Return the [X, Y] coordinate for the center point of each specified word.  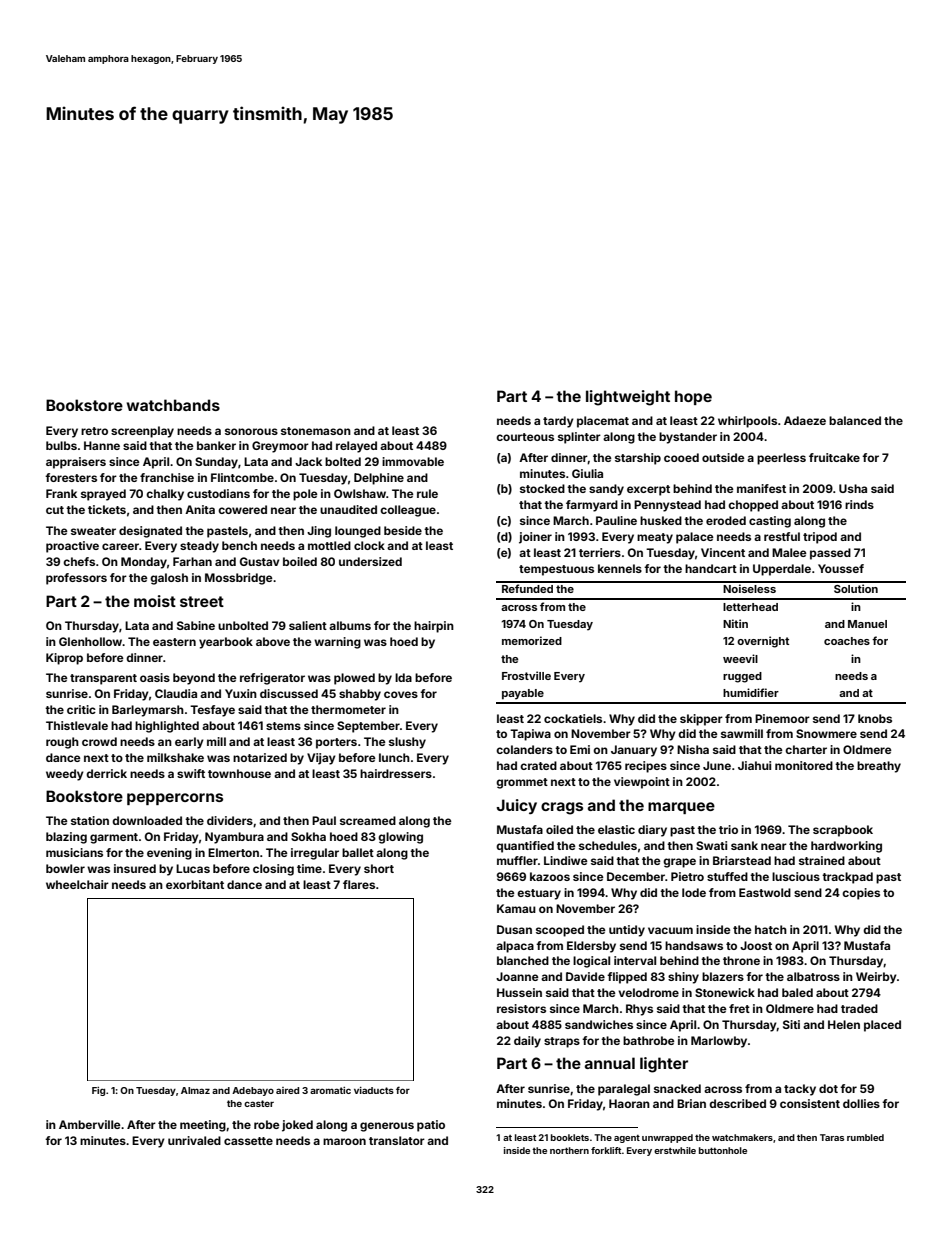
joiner [535, 538]
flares [359, 884]
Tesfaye [212, 711]
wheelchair [77, 884]
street [202, 601]
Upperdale [782, 570]
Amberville [90, 1124]
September [368, 727]
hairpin [434, 627]
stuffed [727, 876]
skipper [701, 720]
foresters [71, 477]
